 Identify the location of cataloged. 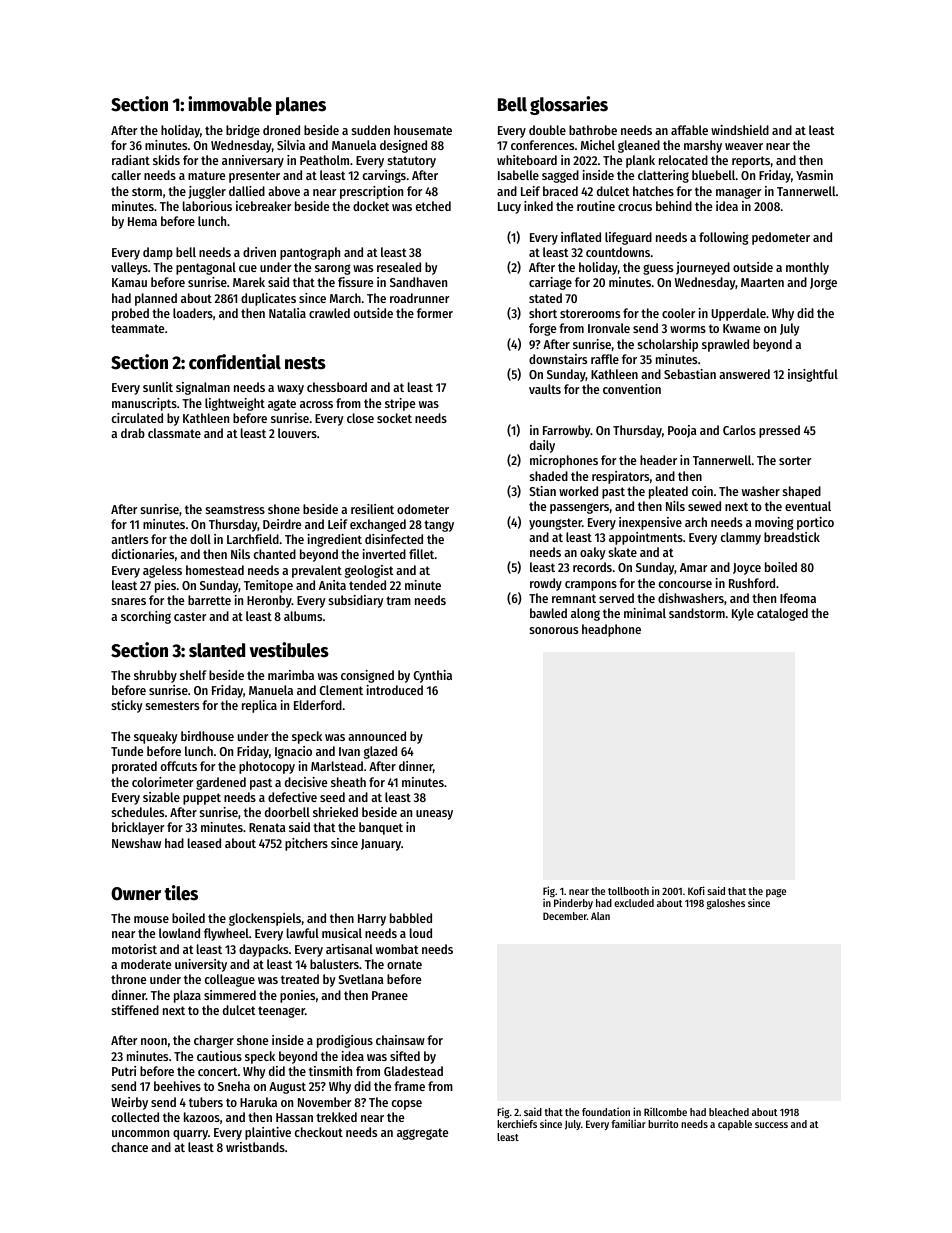
(782, 614).
